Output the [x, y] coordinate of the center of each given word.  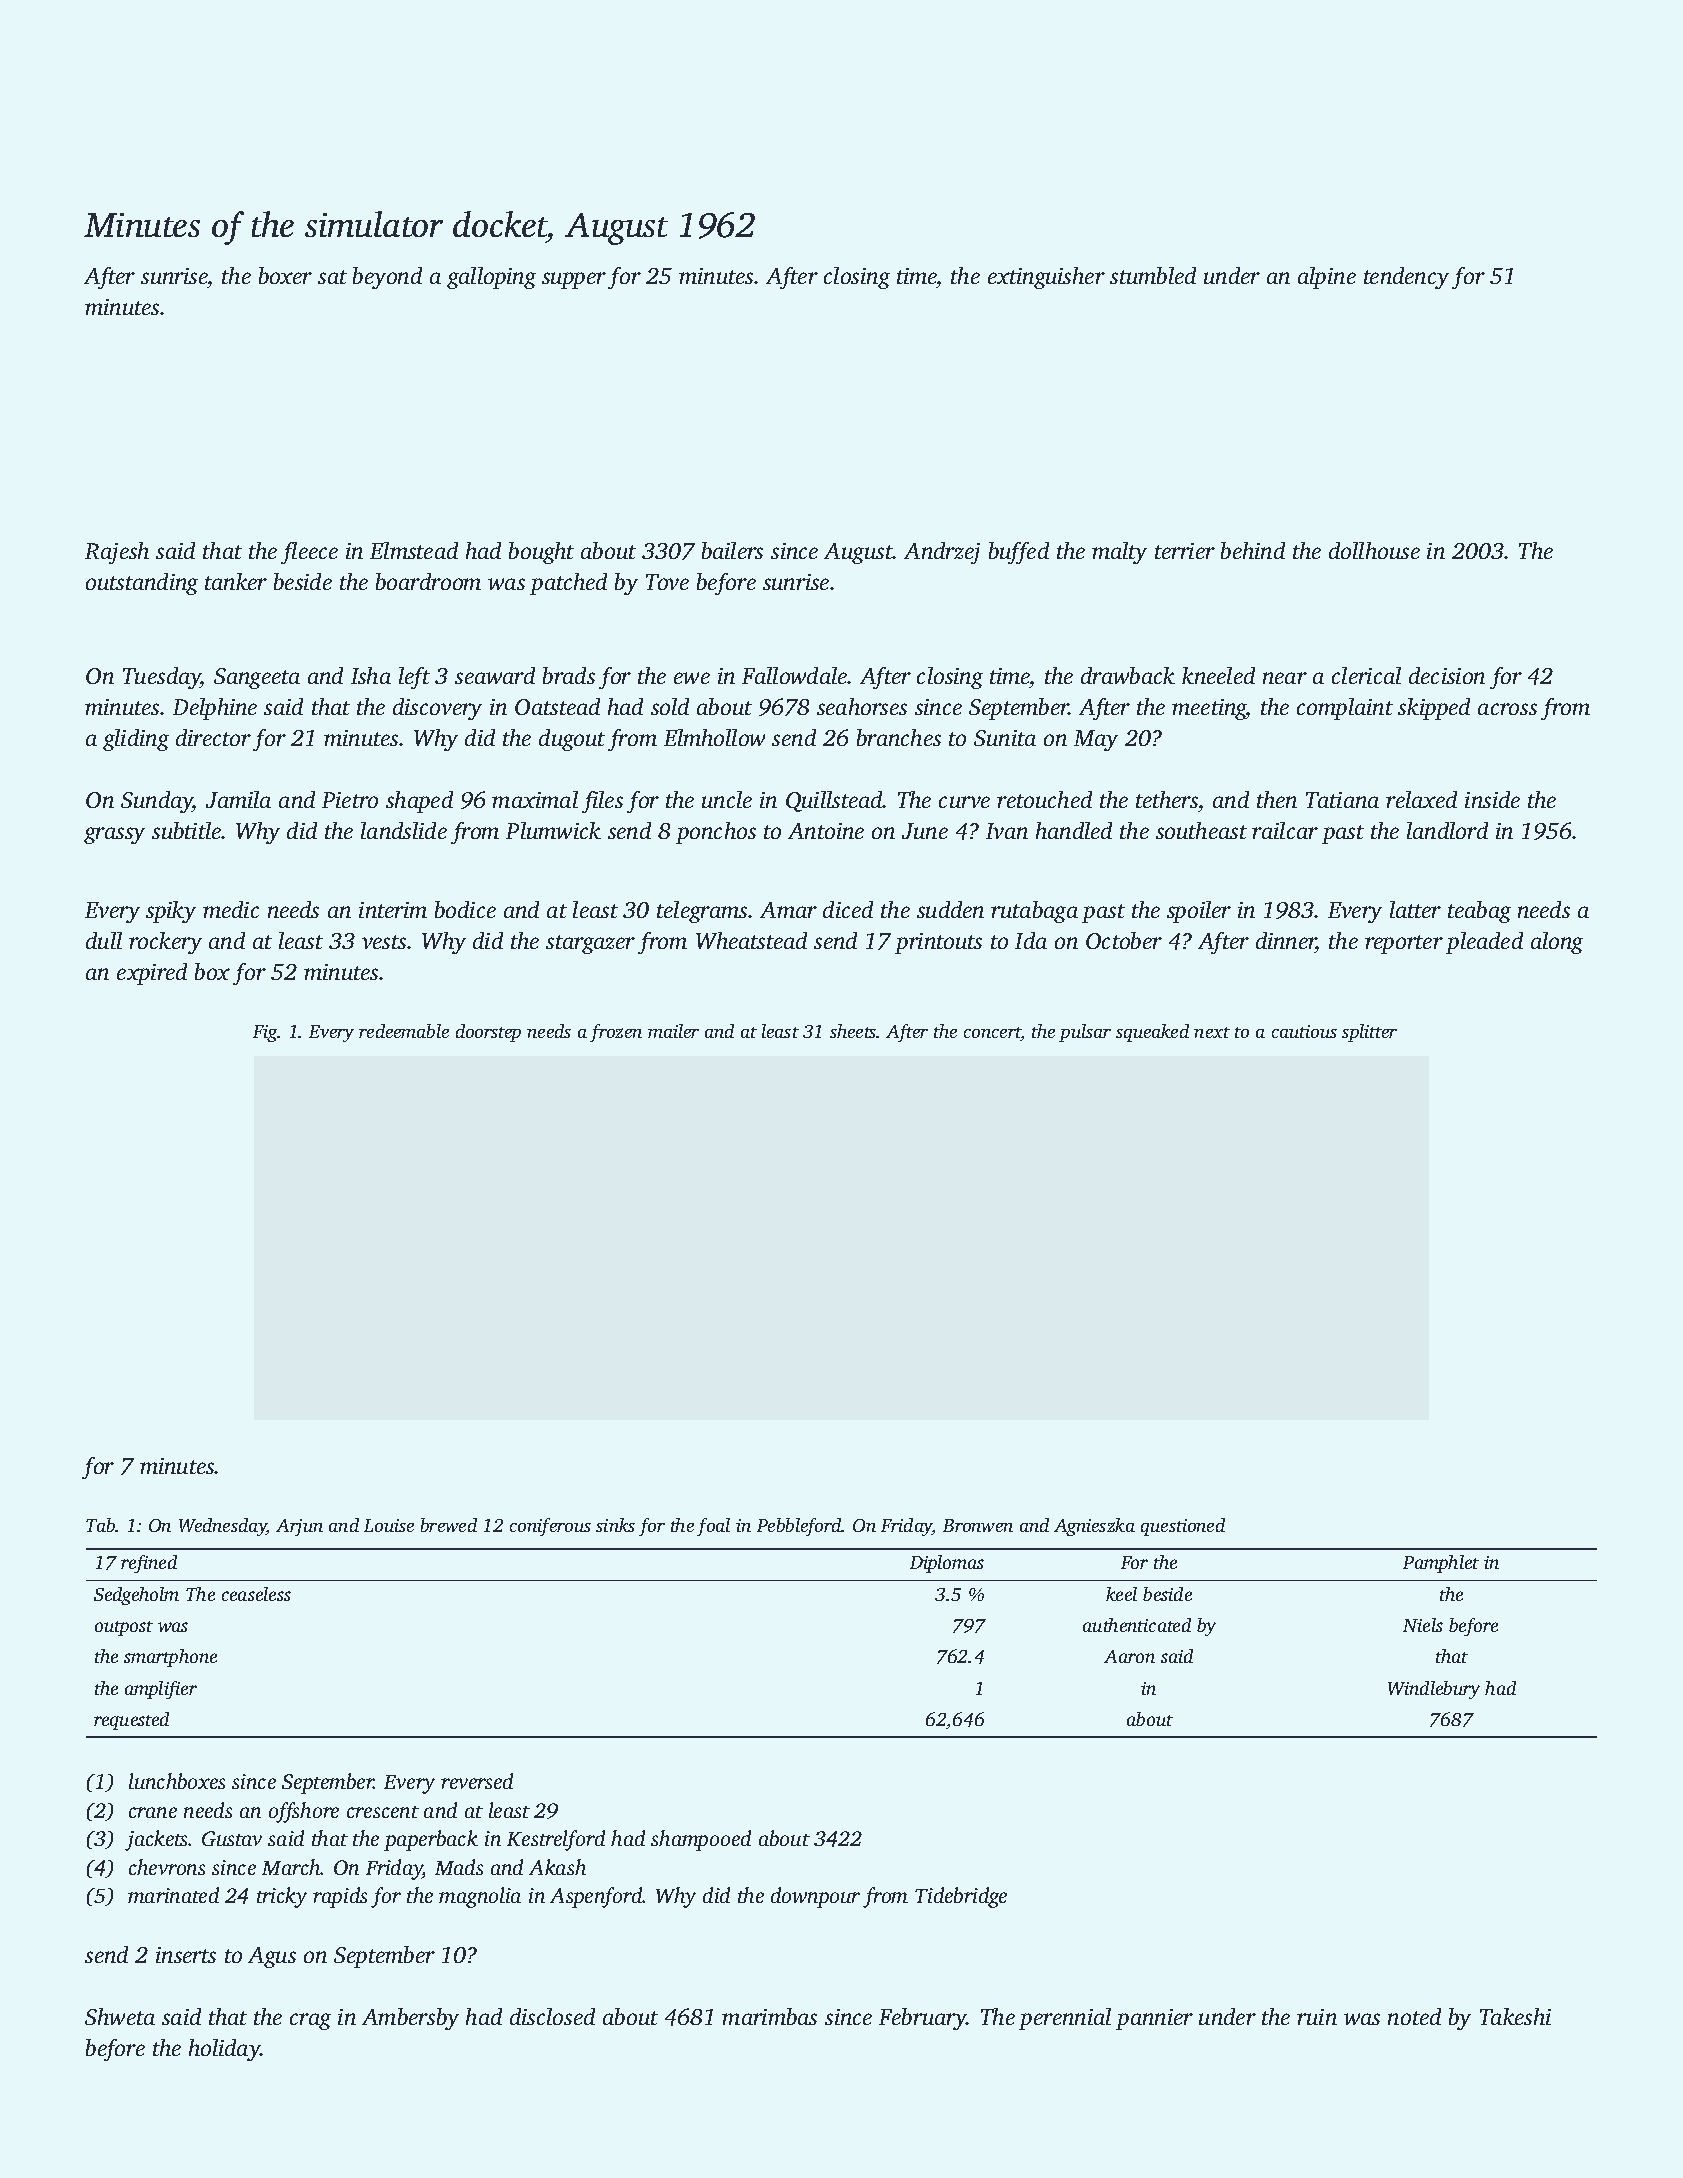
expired [152, 974]
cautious [1304, 1031]
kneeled [1218, 675]
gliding [136, 740]
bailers [732, 550]
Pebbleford [799, 1527]
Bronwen [978, 1525]
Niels [1423, 1625]
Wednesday [223, 1527]
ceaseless [256, 1594]
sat [332, 277]
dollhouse [1374, 550]
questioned [1183, 1527]
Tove [667, 582]
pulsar [1085, 1033]
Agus [272, 1957]
